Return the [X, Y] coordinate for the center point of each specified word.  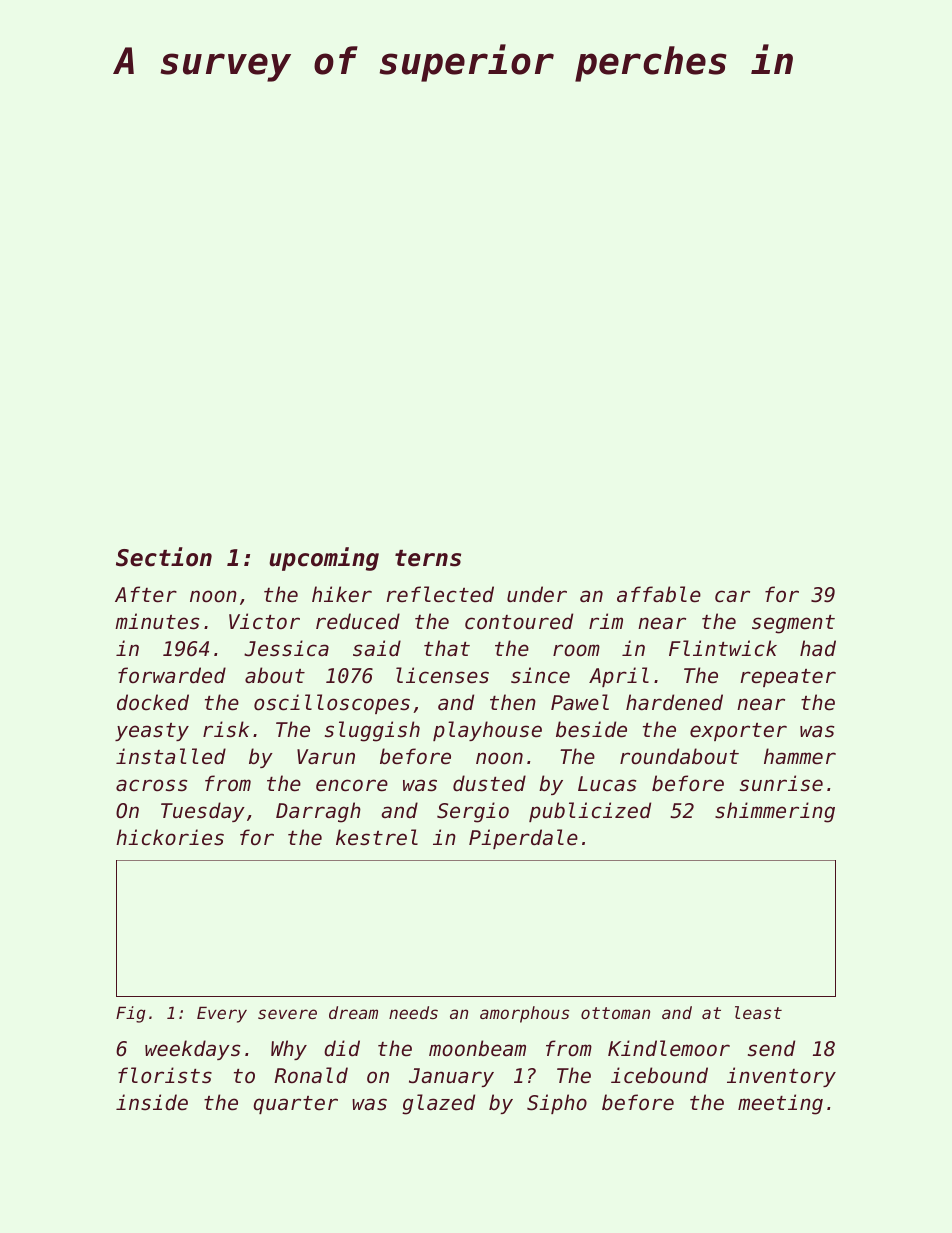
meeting [780, 1104]
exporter [738, 732]
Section [164, 557]
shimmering [775, 812]
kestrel [377, 837]
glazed [438, 1104]
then [513, 702]
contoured [519, 621]
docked [153, 702]
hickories [170, 837]
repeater [788, 678]
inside [152, 1102]
